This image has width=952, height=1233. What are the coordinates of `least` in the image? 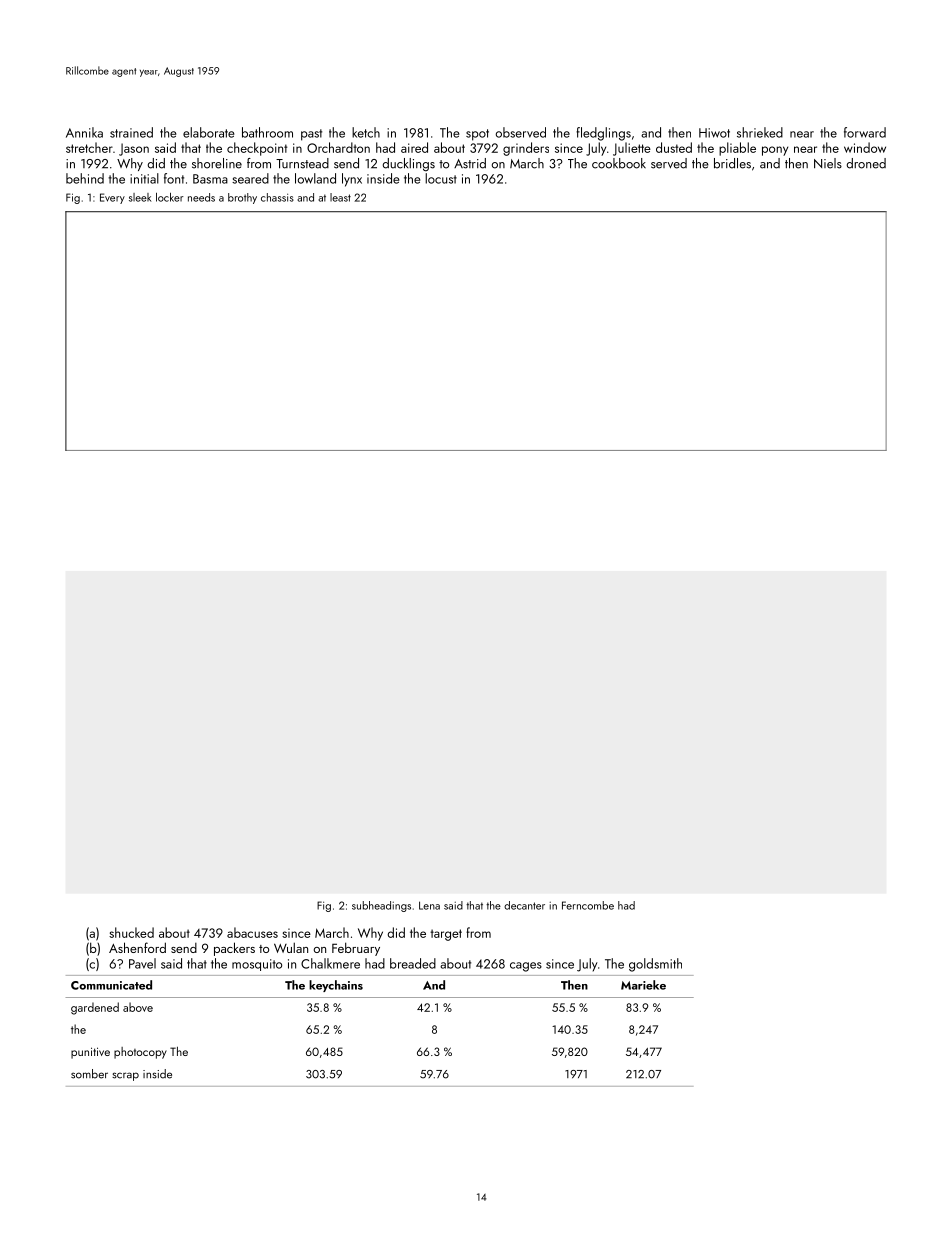 It's located at (340, 197).
